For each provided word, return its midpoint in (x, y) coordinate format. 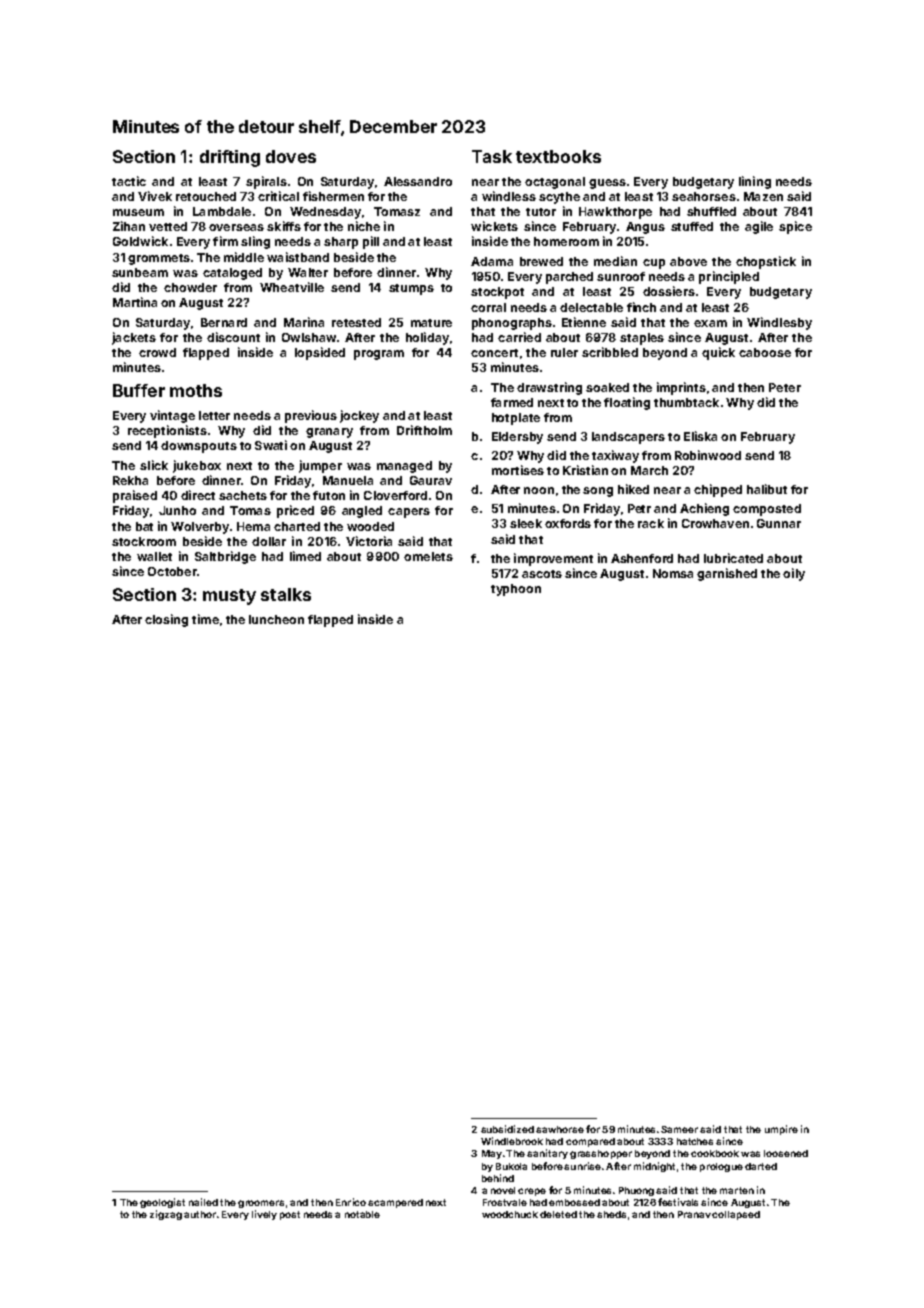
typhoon (516, 590)
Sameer (679, 1129)
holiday (427, 338)
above (688, 261)
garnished (727, 574)
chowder (190, 287)
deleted (558, 1214)
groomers (261, 1204)
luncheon (276, 619)
